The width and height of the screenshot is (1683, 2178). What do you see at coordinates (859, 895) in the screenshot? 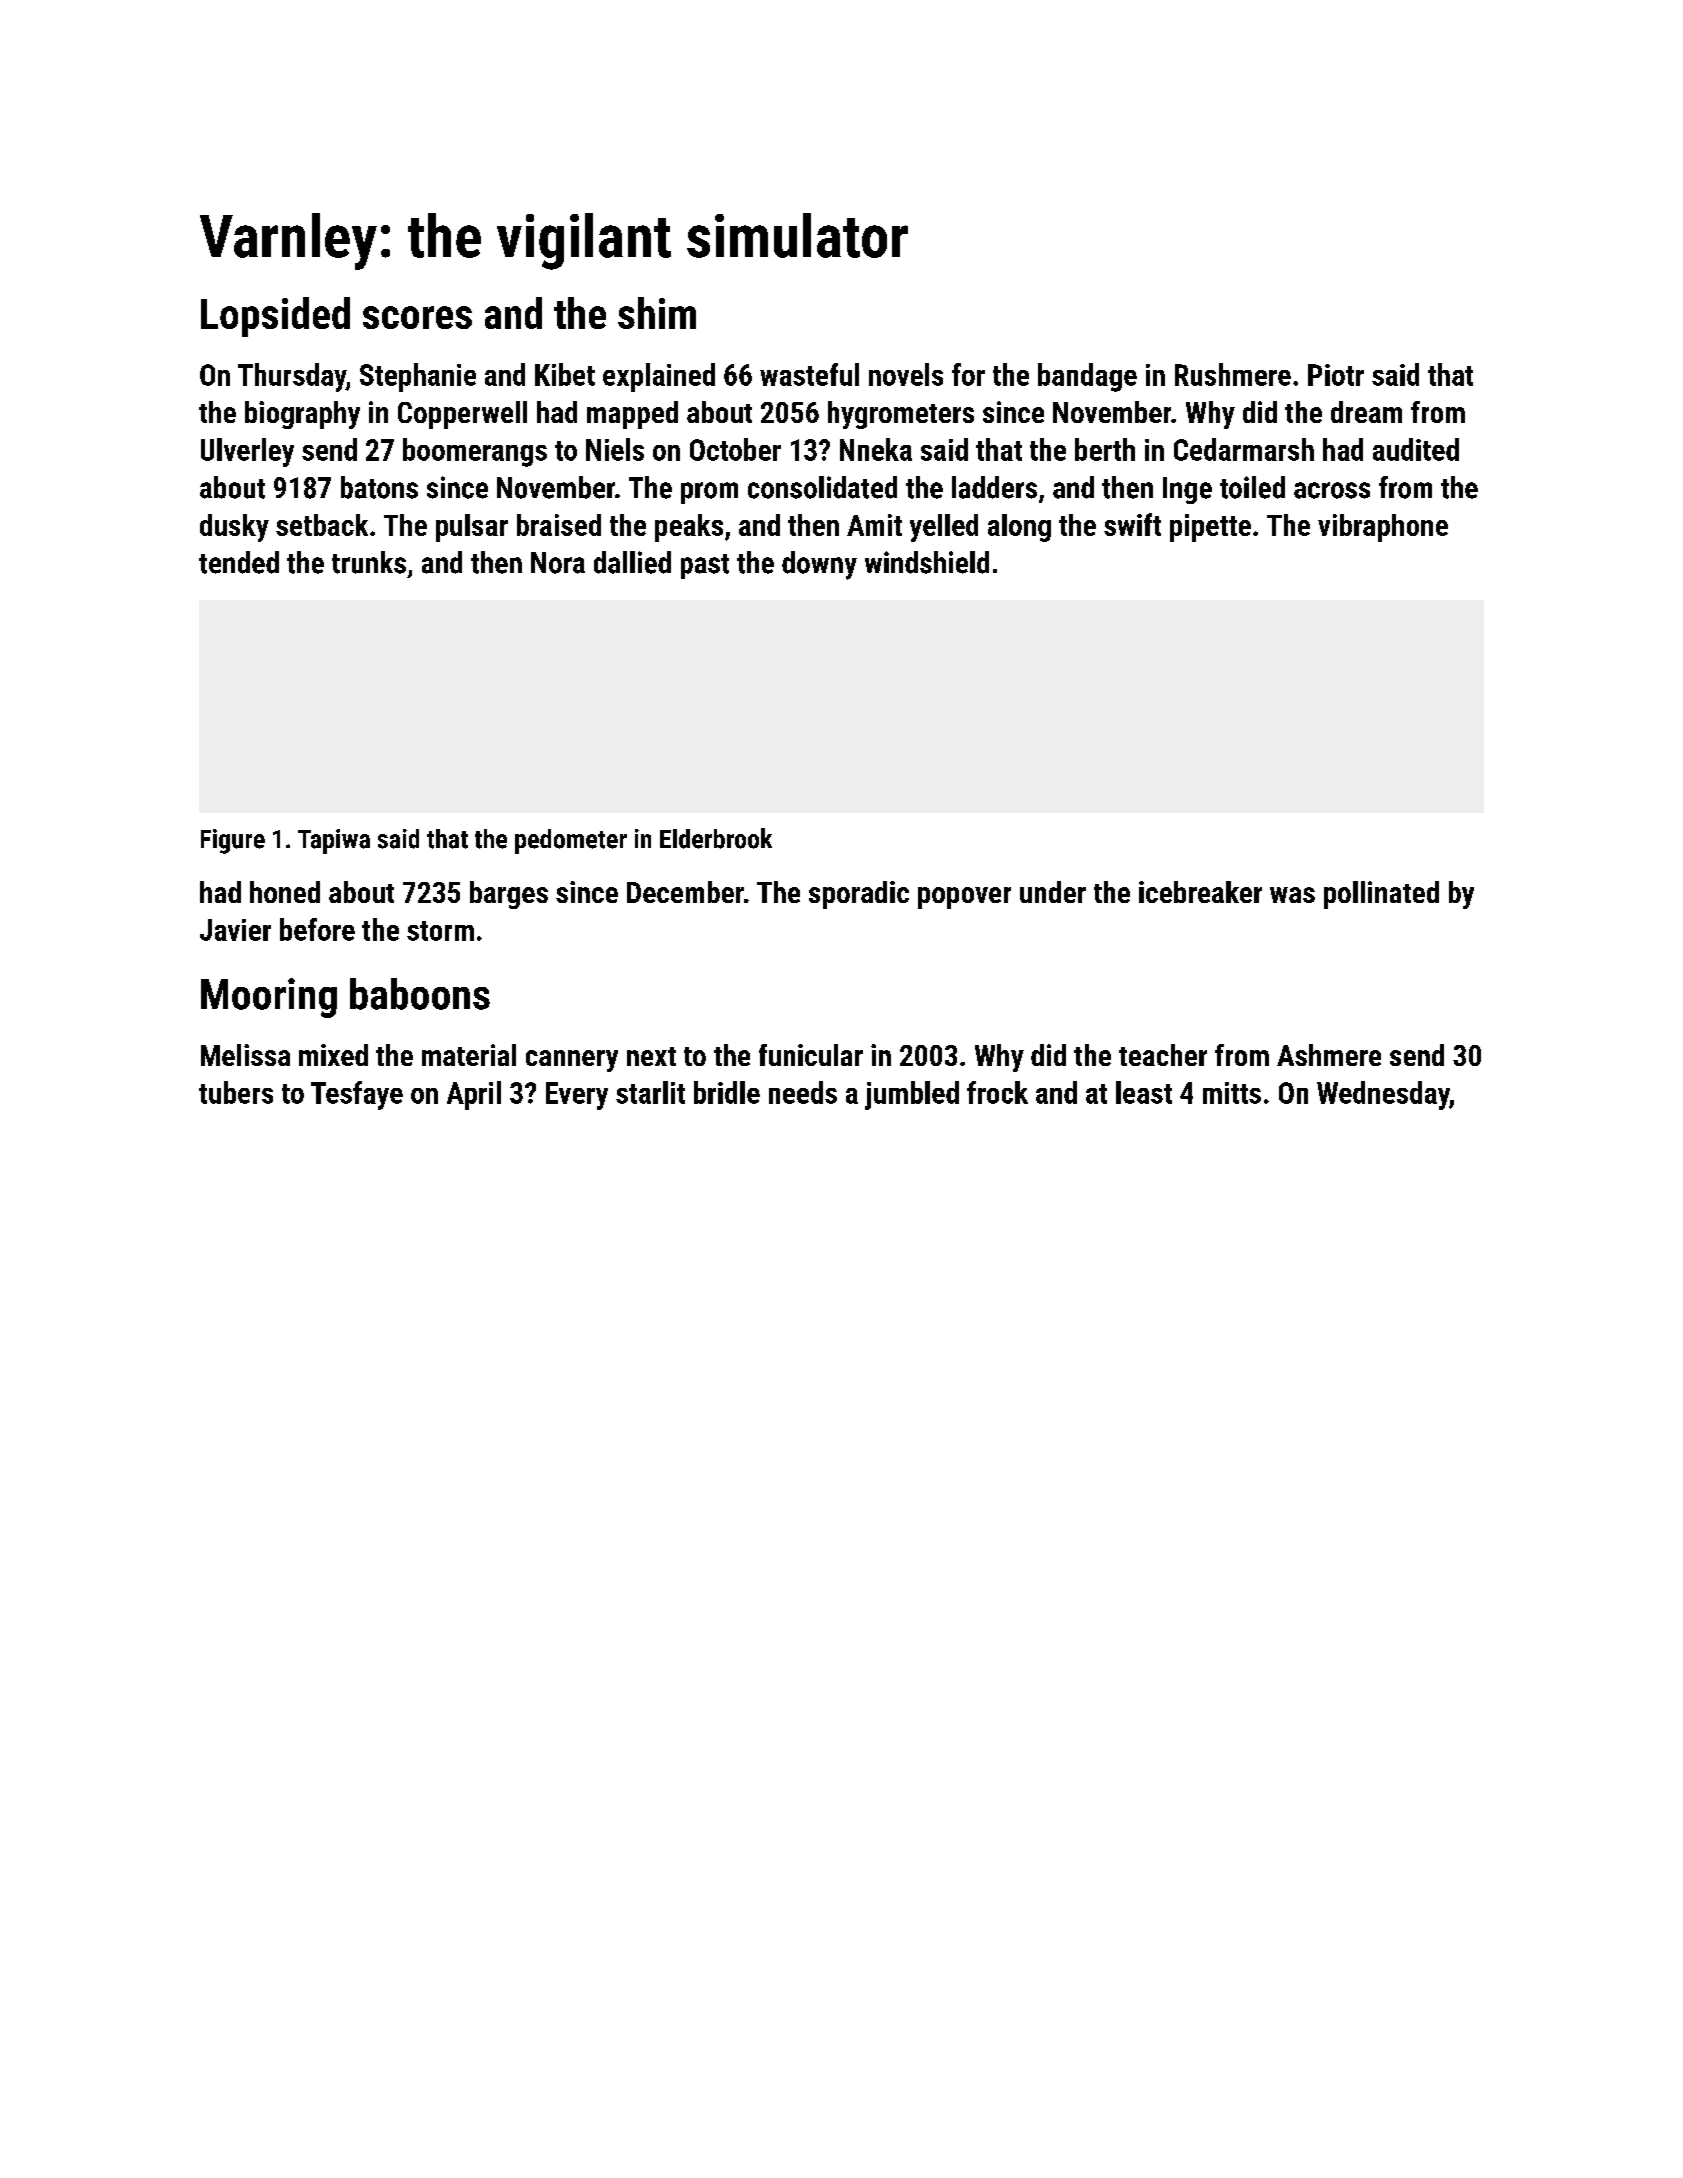
I see `sporadic` at bounding box center [859, 895].
